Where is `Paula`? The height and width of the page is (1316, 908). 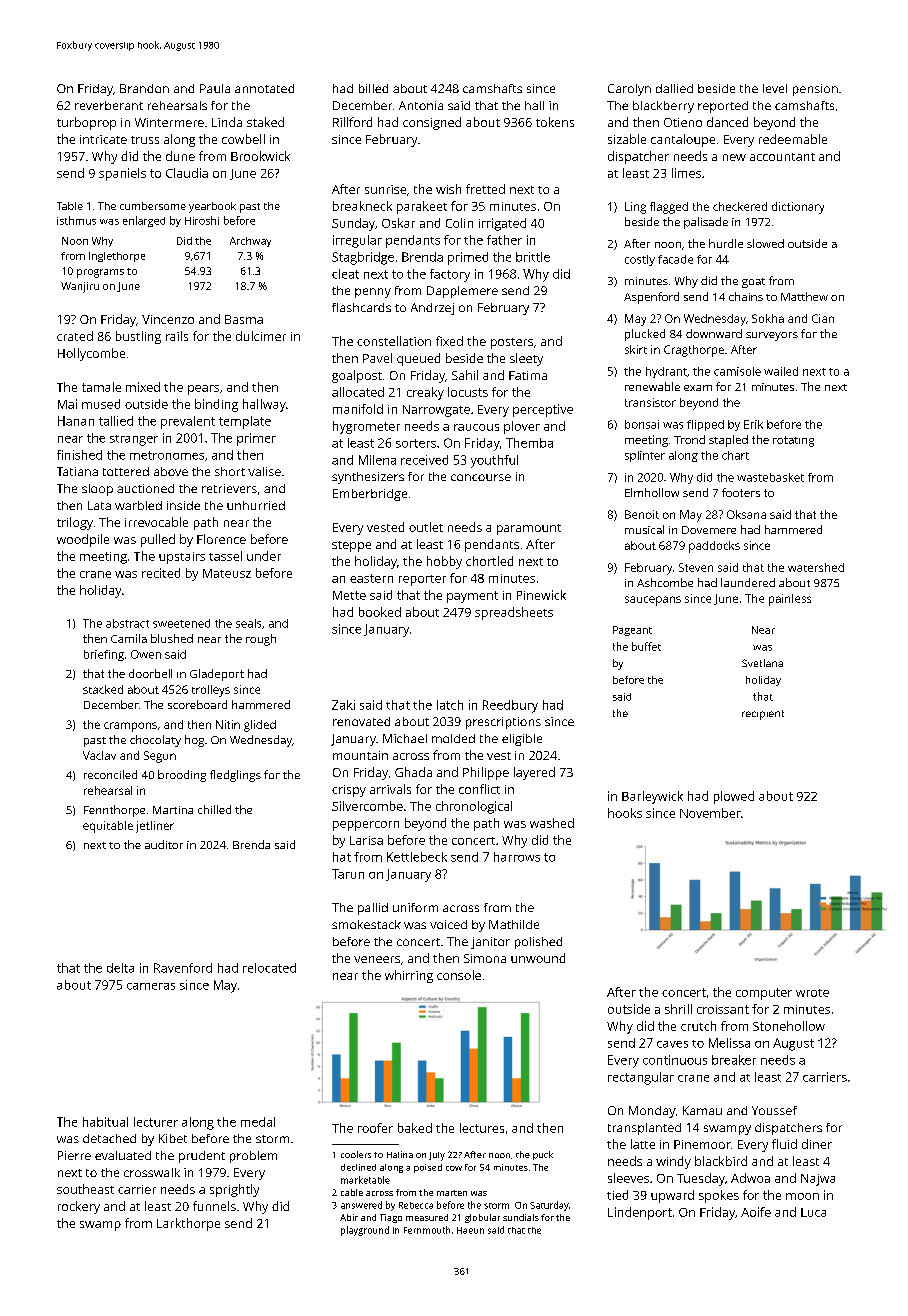 Paula is located at coordinates (215, 88).
